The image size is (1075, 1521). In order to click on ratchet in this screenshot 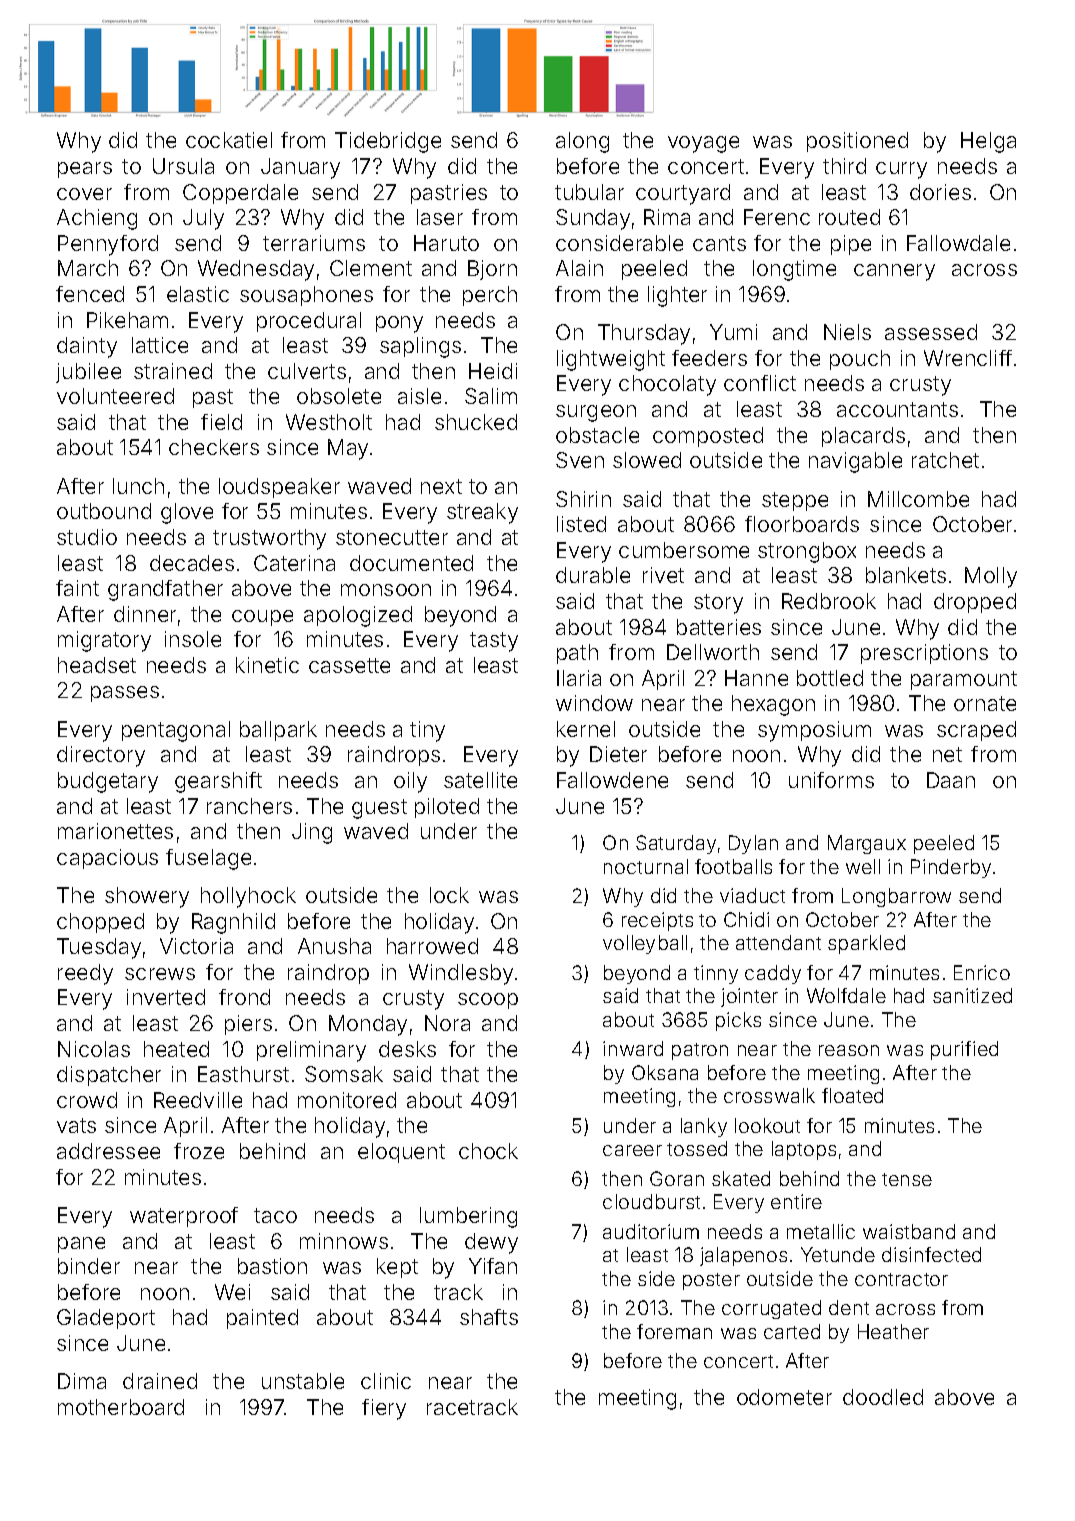, I will do `click(945, 460)`.
